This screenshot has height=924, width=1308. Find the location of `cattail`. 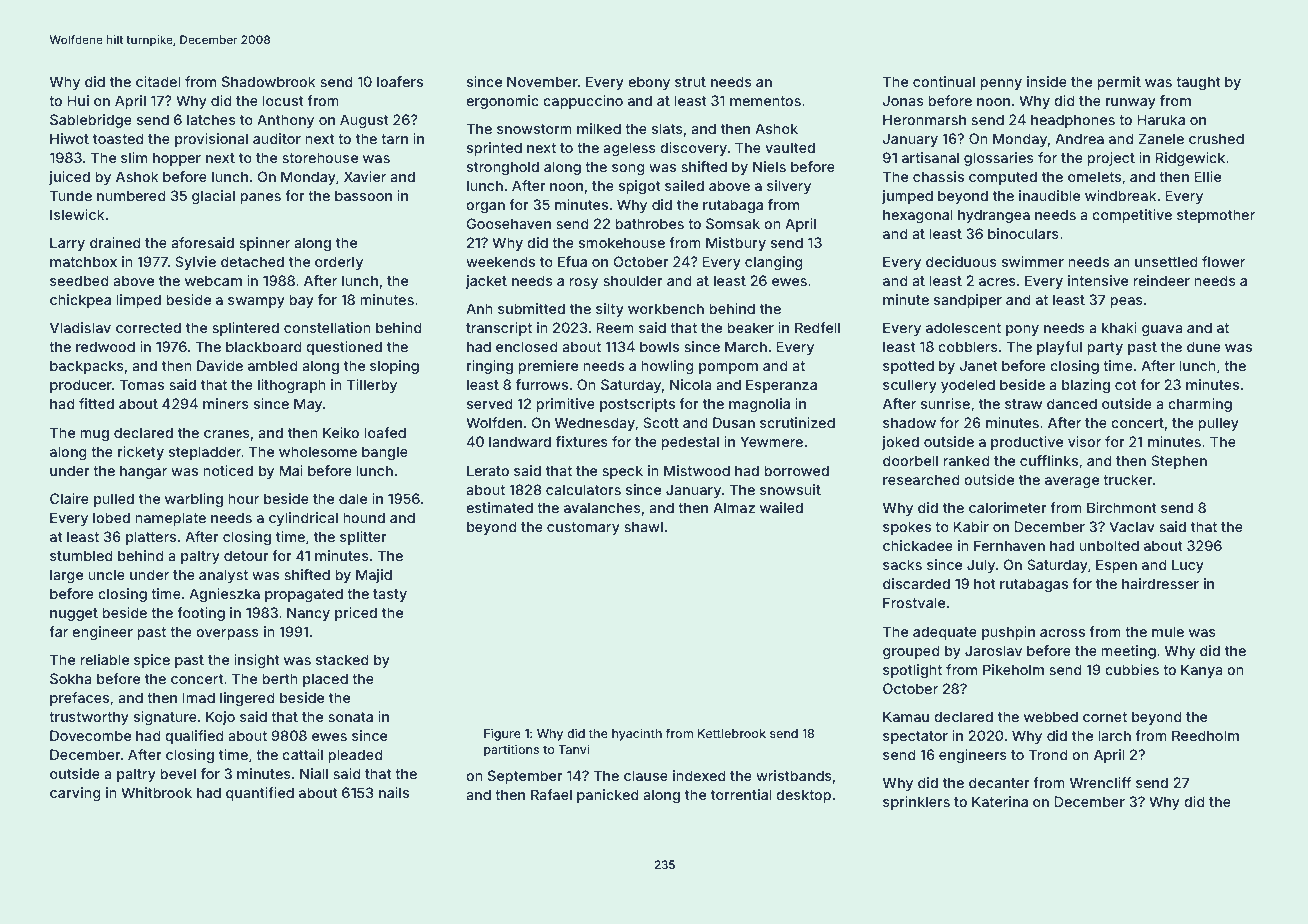

cattail is located at coordinates (302, 754).
